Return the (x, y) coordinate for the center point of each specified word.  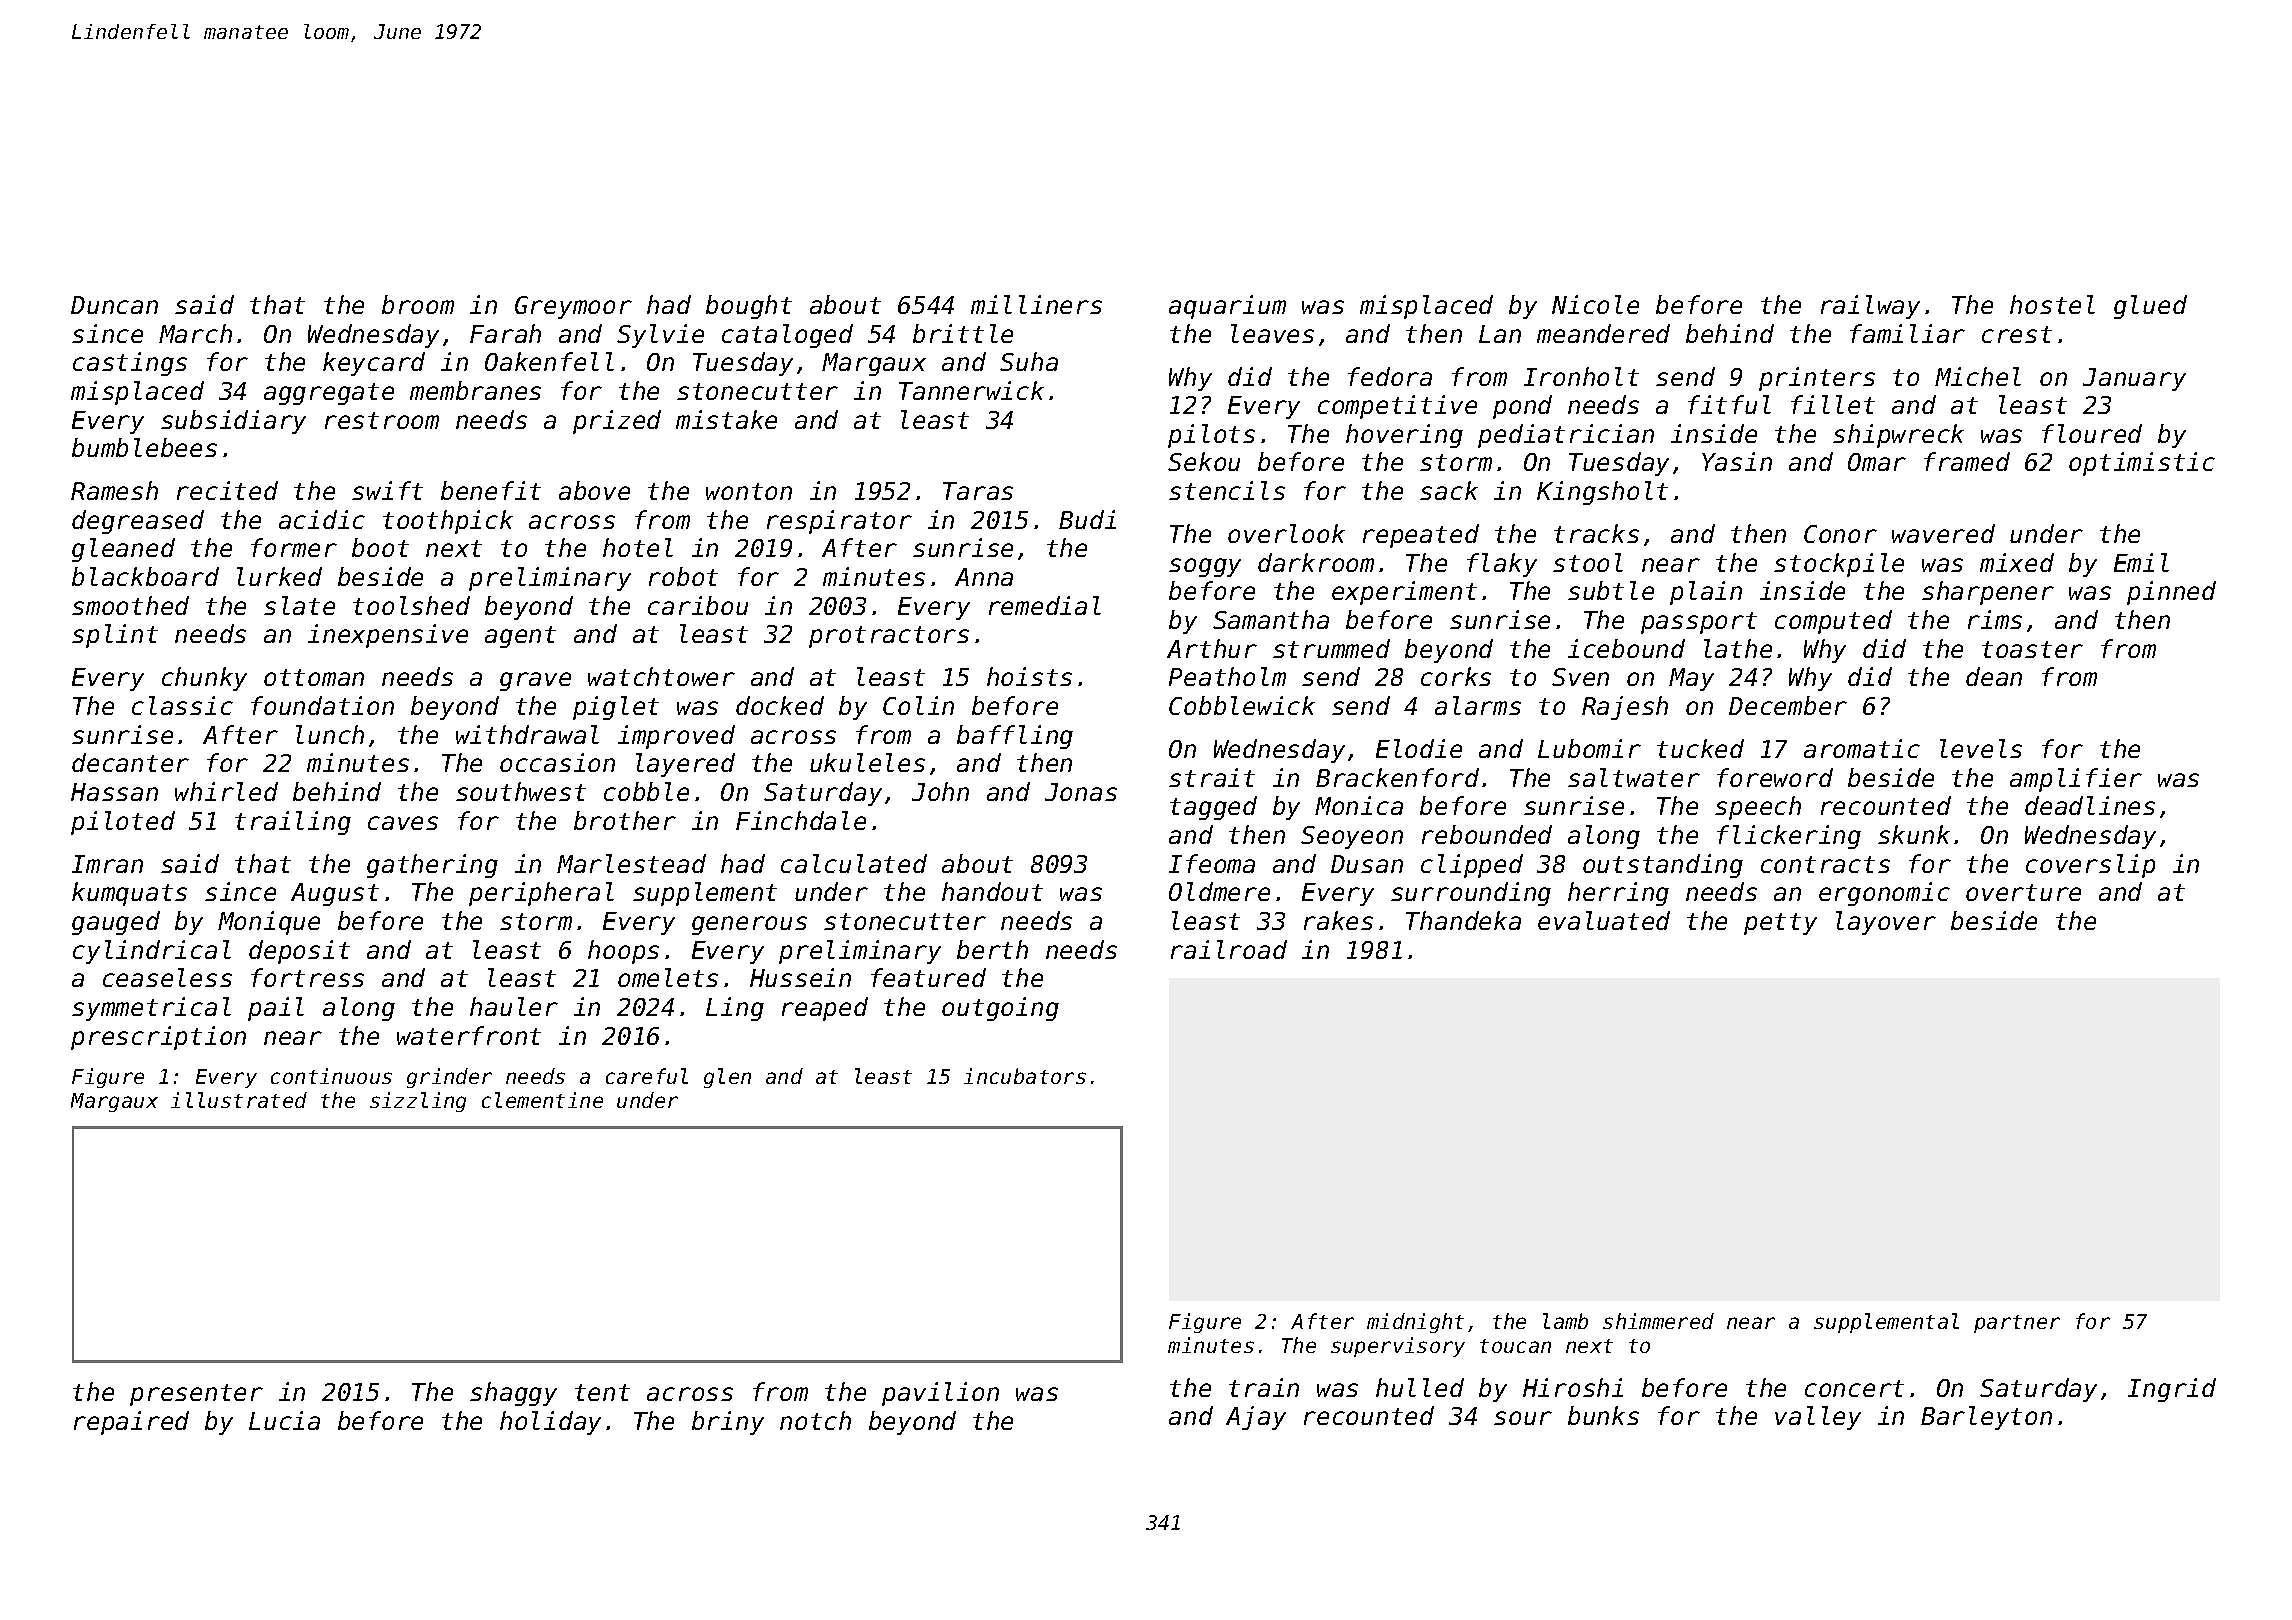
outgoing (1000, 1009)
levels (1981, 748)
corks (1456, 676)
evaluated (1604, 920)
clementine (542, 1100)
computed (1833, 622)
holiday (550, 1423)
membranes (475, 390)
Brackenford (1397, 777)
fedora (1390, 376)
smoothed (130, 605)
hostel (2052, 304)
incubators (1025, 1076)
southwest (521, 791)
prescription (158, 1038)
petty (1780, 924)
